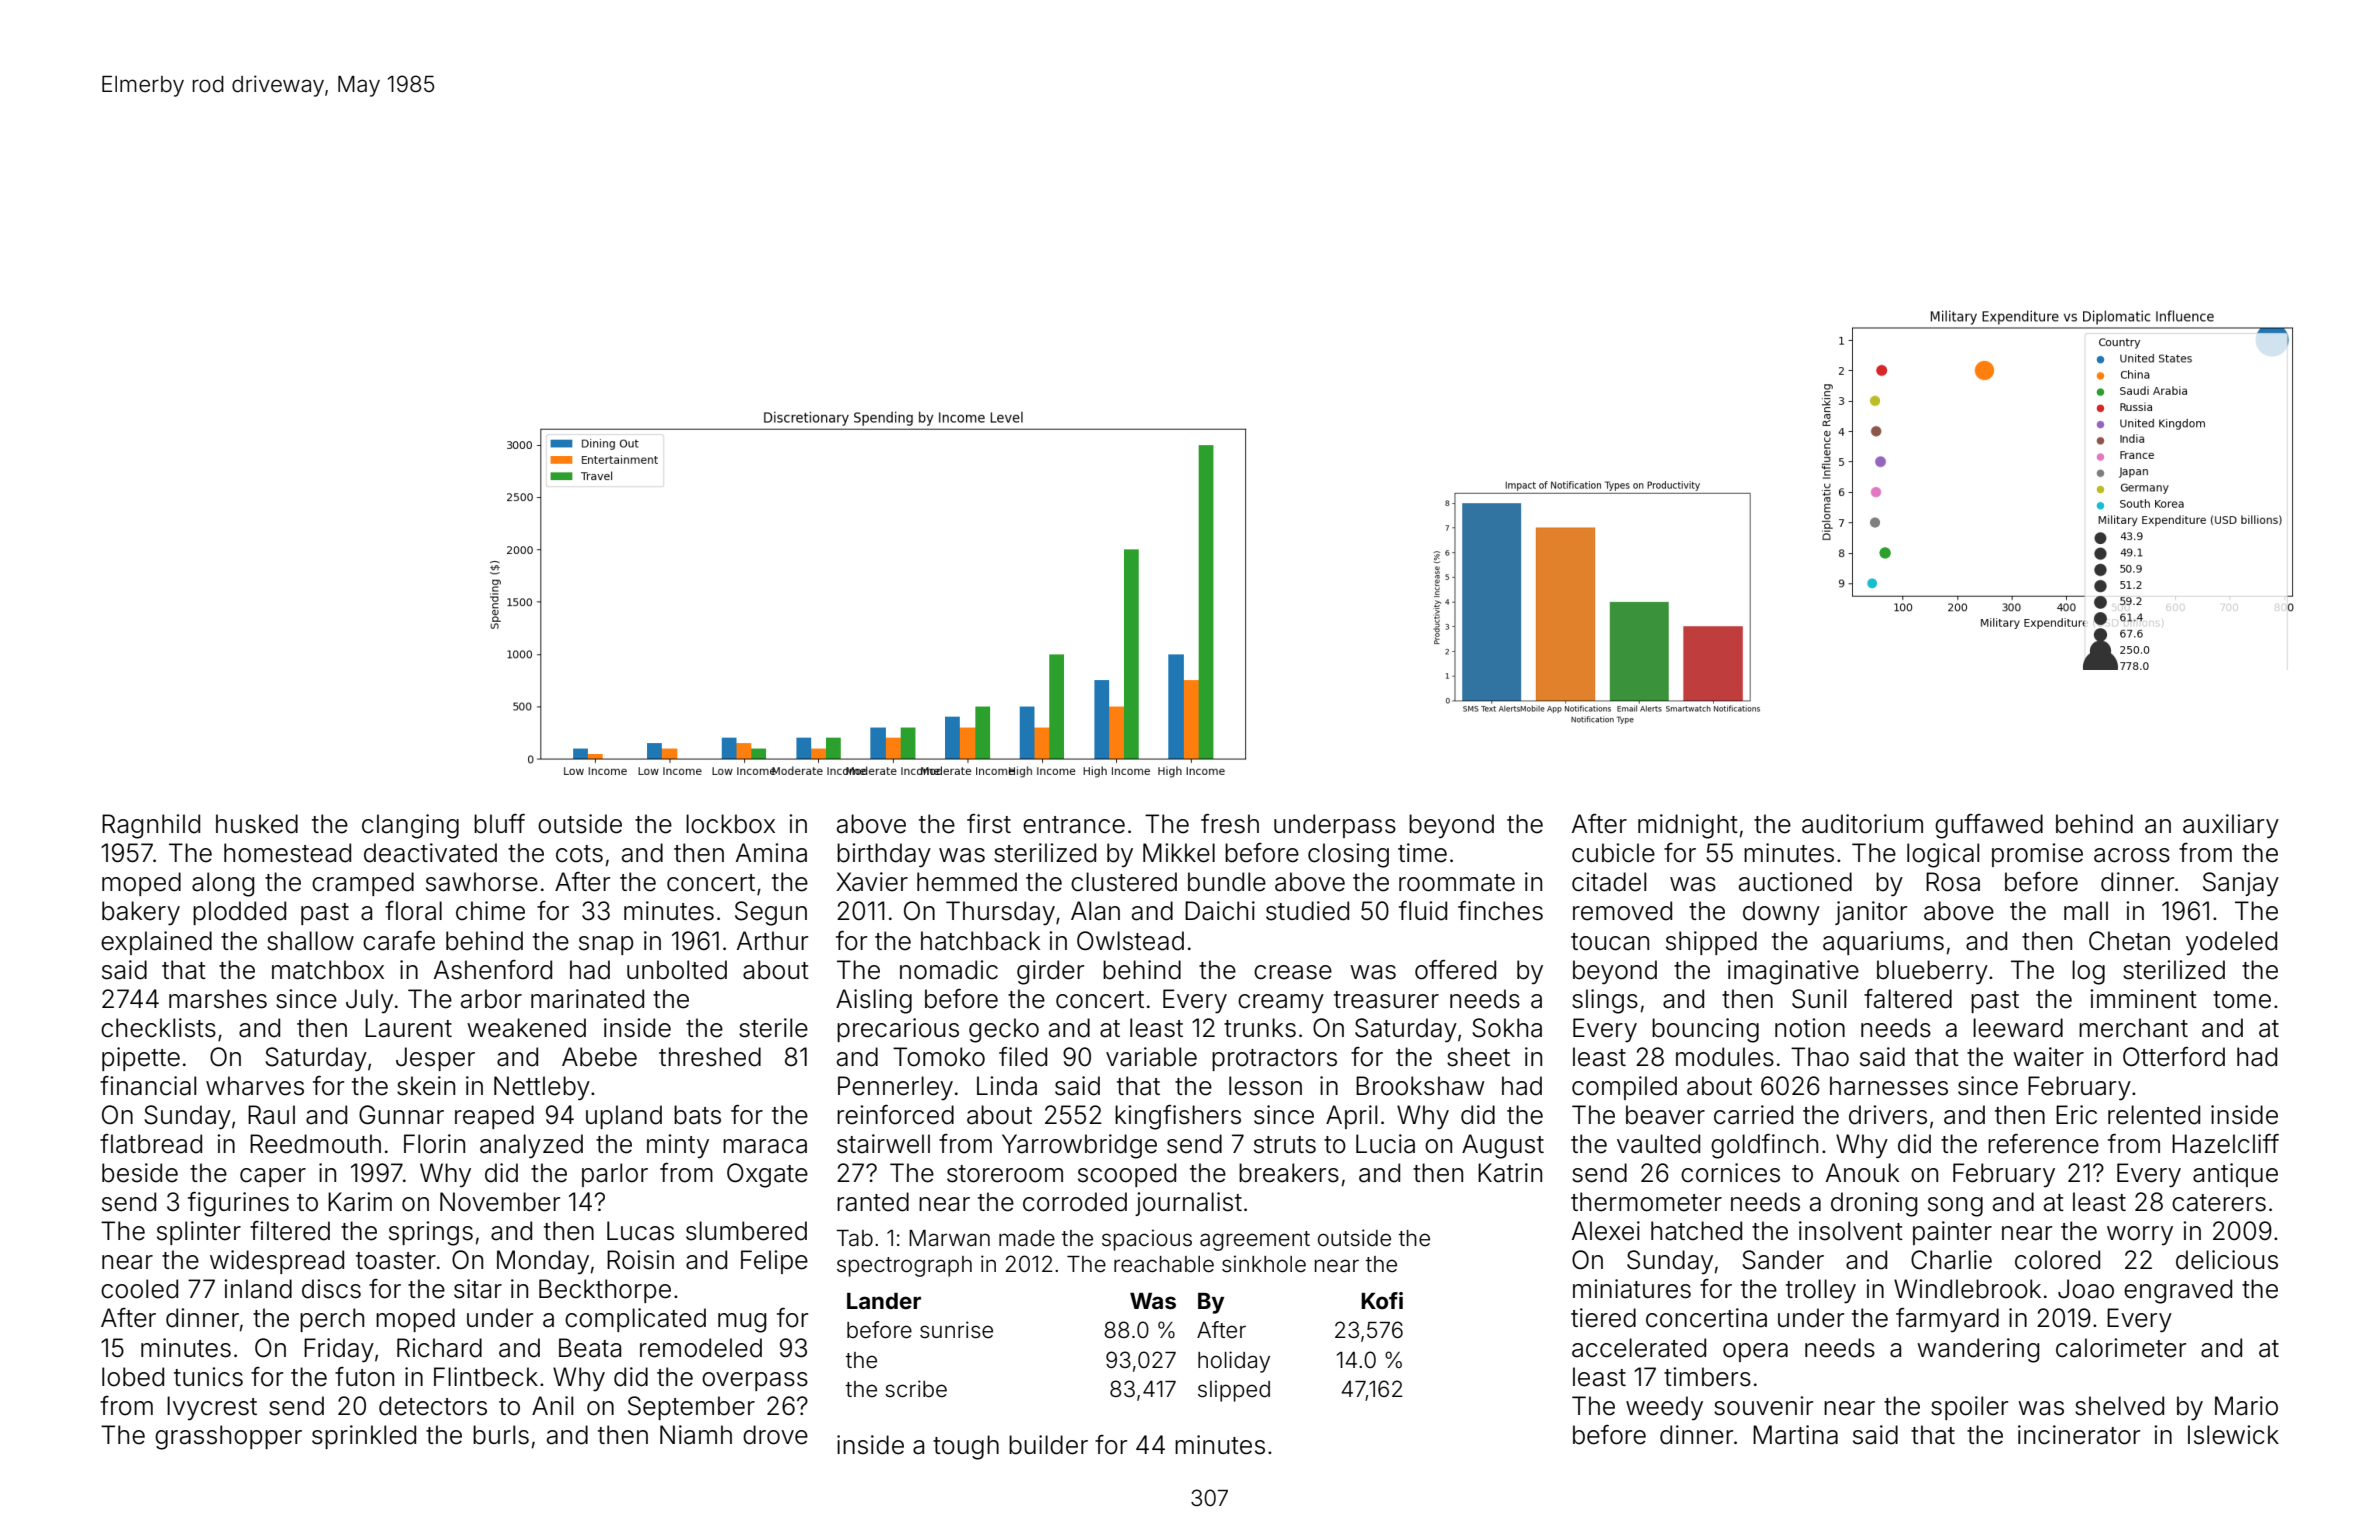 This screenshot has width=2380, height=1540. I want to click on auxiliary, so click(2231, 826).
